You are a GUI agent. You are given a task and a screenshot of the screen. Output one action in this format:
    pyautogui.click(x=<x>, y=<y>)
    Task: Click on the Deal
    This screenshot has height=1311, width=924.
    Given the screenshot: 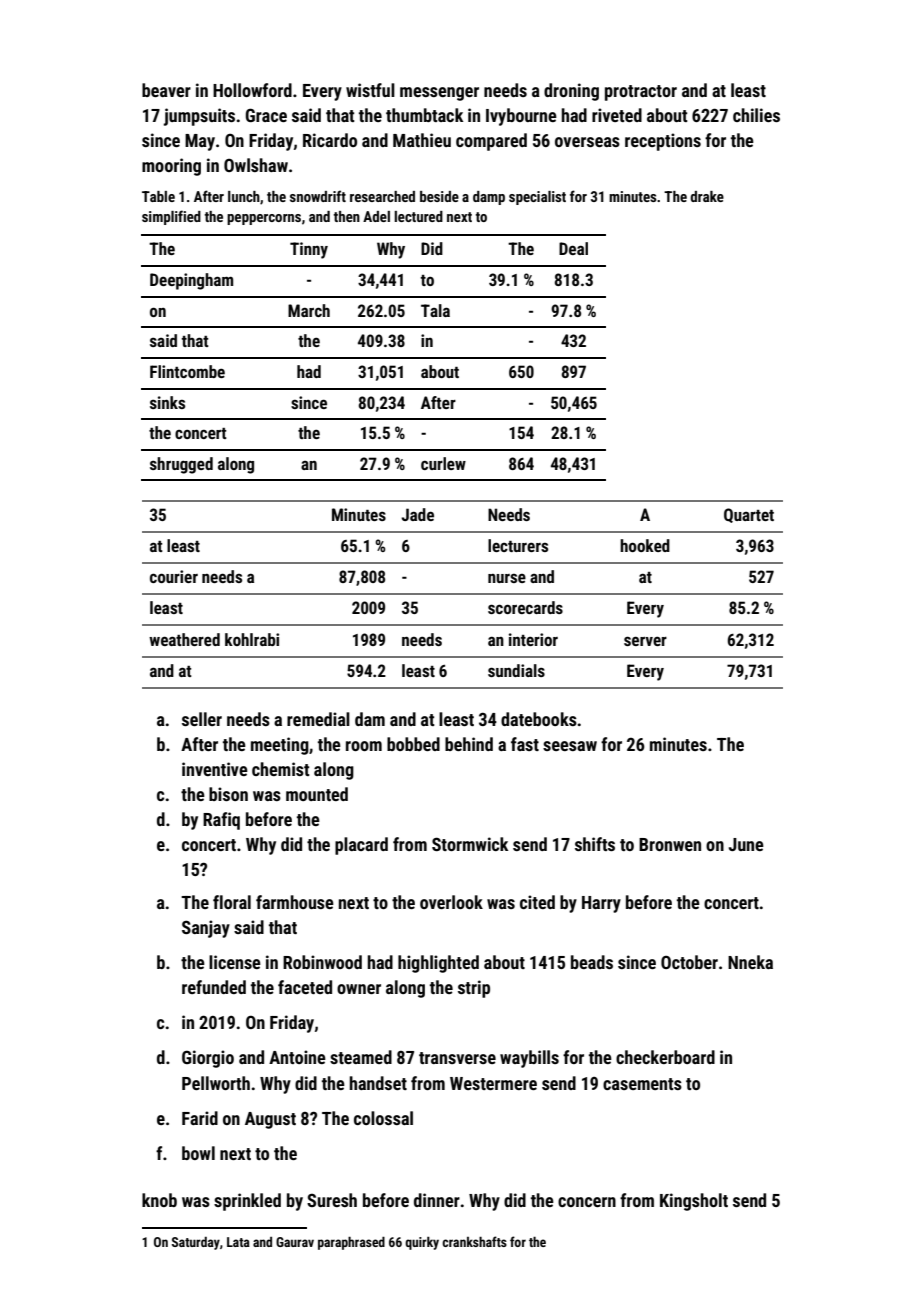 What is the action you would take?
    pyautogui.click(x=573, y=248)
